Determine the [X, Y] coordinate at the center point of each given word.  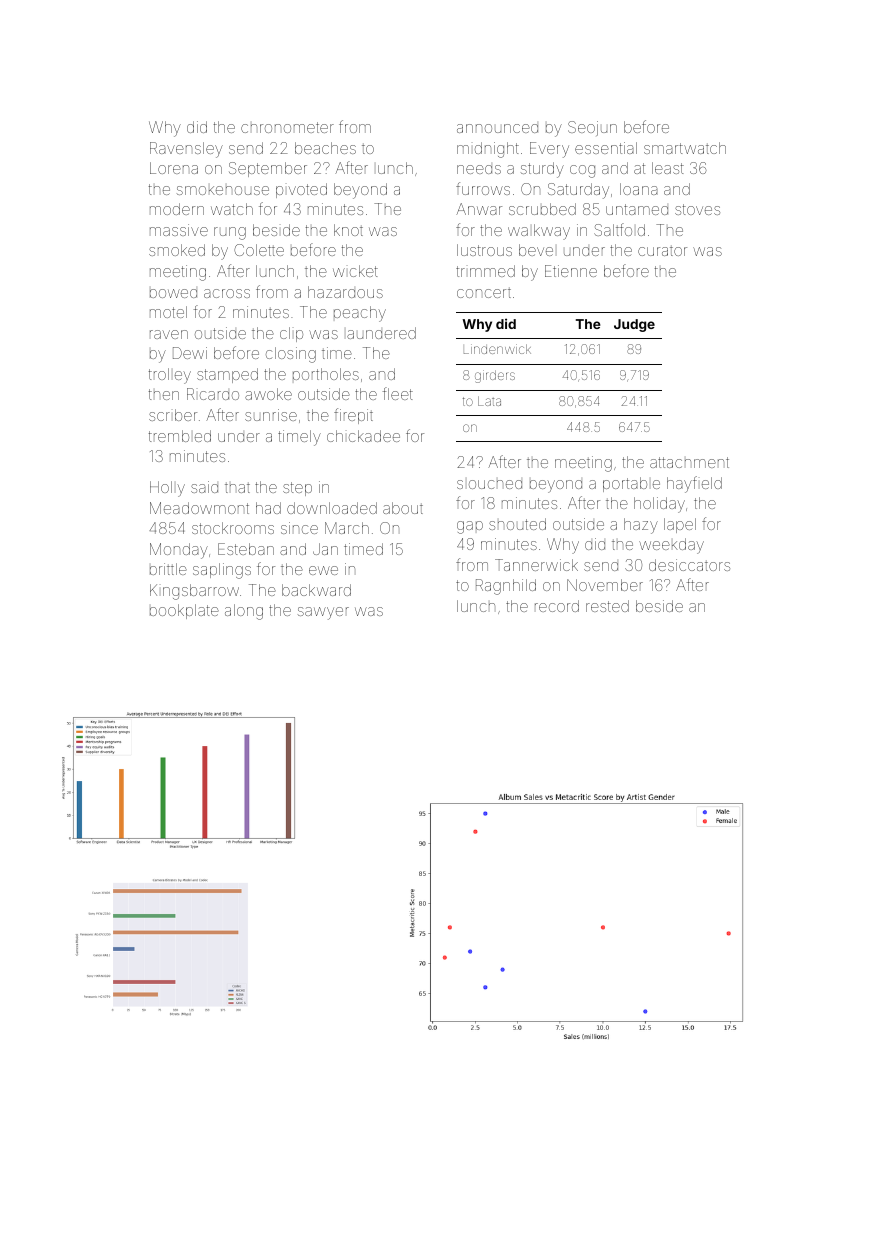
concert [484, 292]
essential [606, 148]
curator [662, 250]
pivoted [301, 190]
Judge [634, 325]
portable [631, 484]
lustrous [484, 250]
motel [168, 312]
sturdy [542, 170]
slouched [489, 484]
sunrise [271, 415]
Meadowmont [199, 508]
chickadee [363, 436]
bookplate [184, 611]
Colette [259, 250]
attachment [689, 462]
